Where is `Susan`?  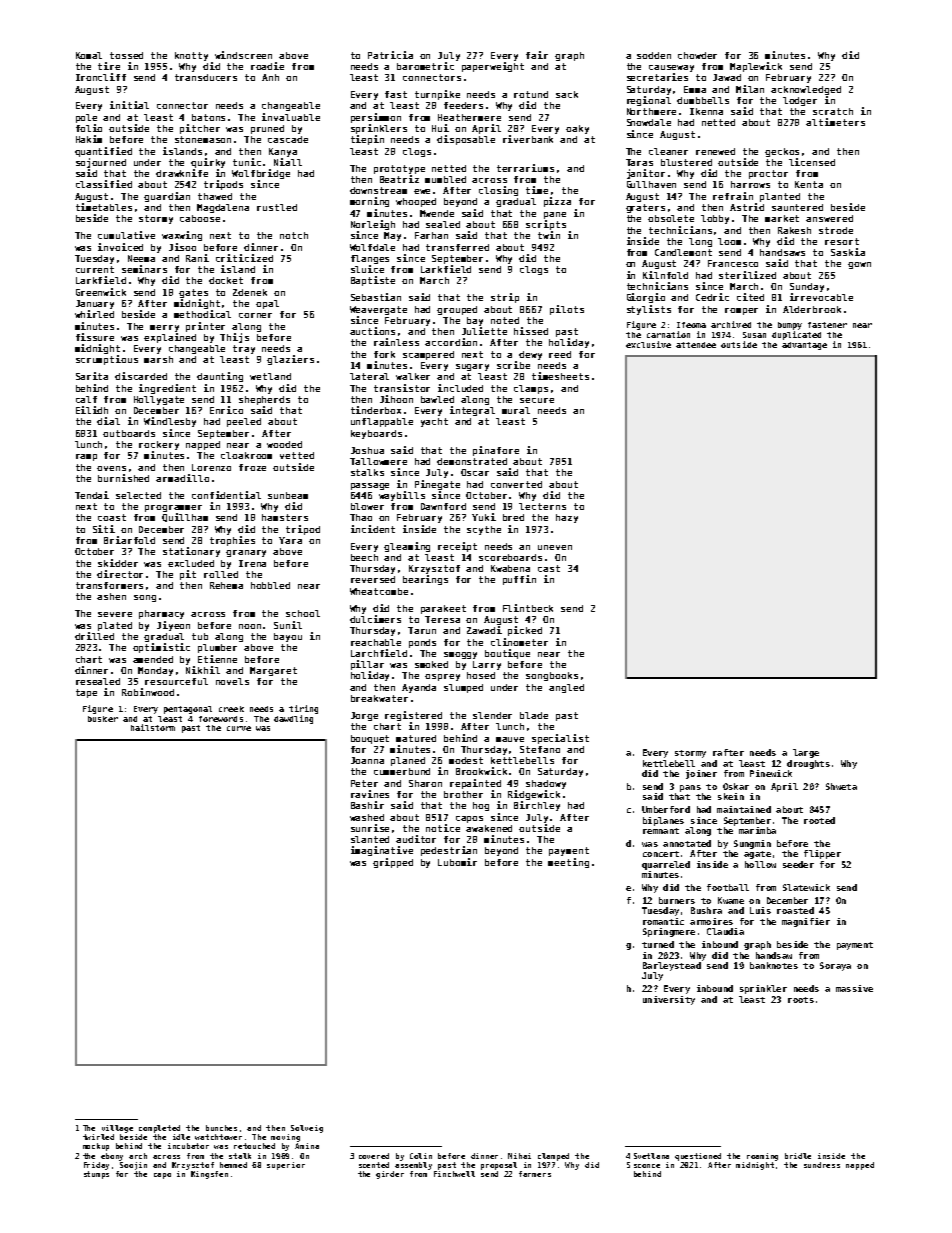 Susan is located at coordinates (754, 335).
